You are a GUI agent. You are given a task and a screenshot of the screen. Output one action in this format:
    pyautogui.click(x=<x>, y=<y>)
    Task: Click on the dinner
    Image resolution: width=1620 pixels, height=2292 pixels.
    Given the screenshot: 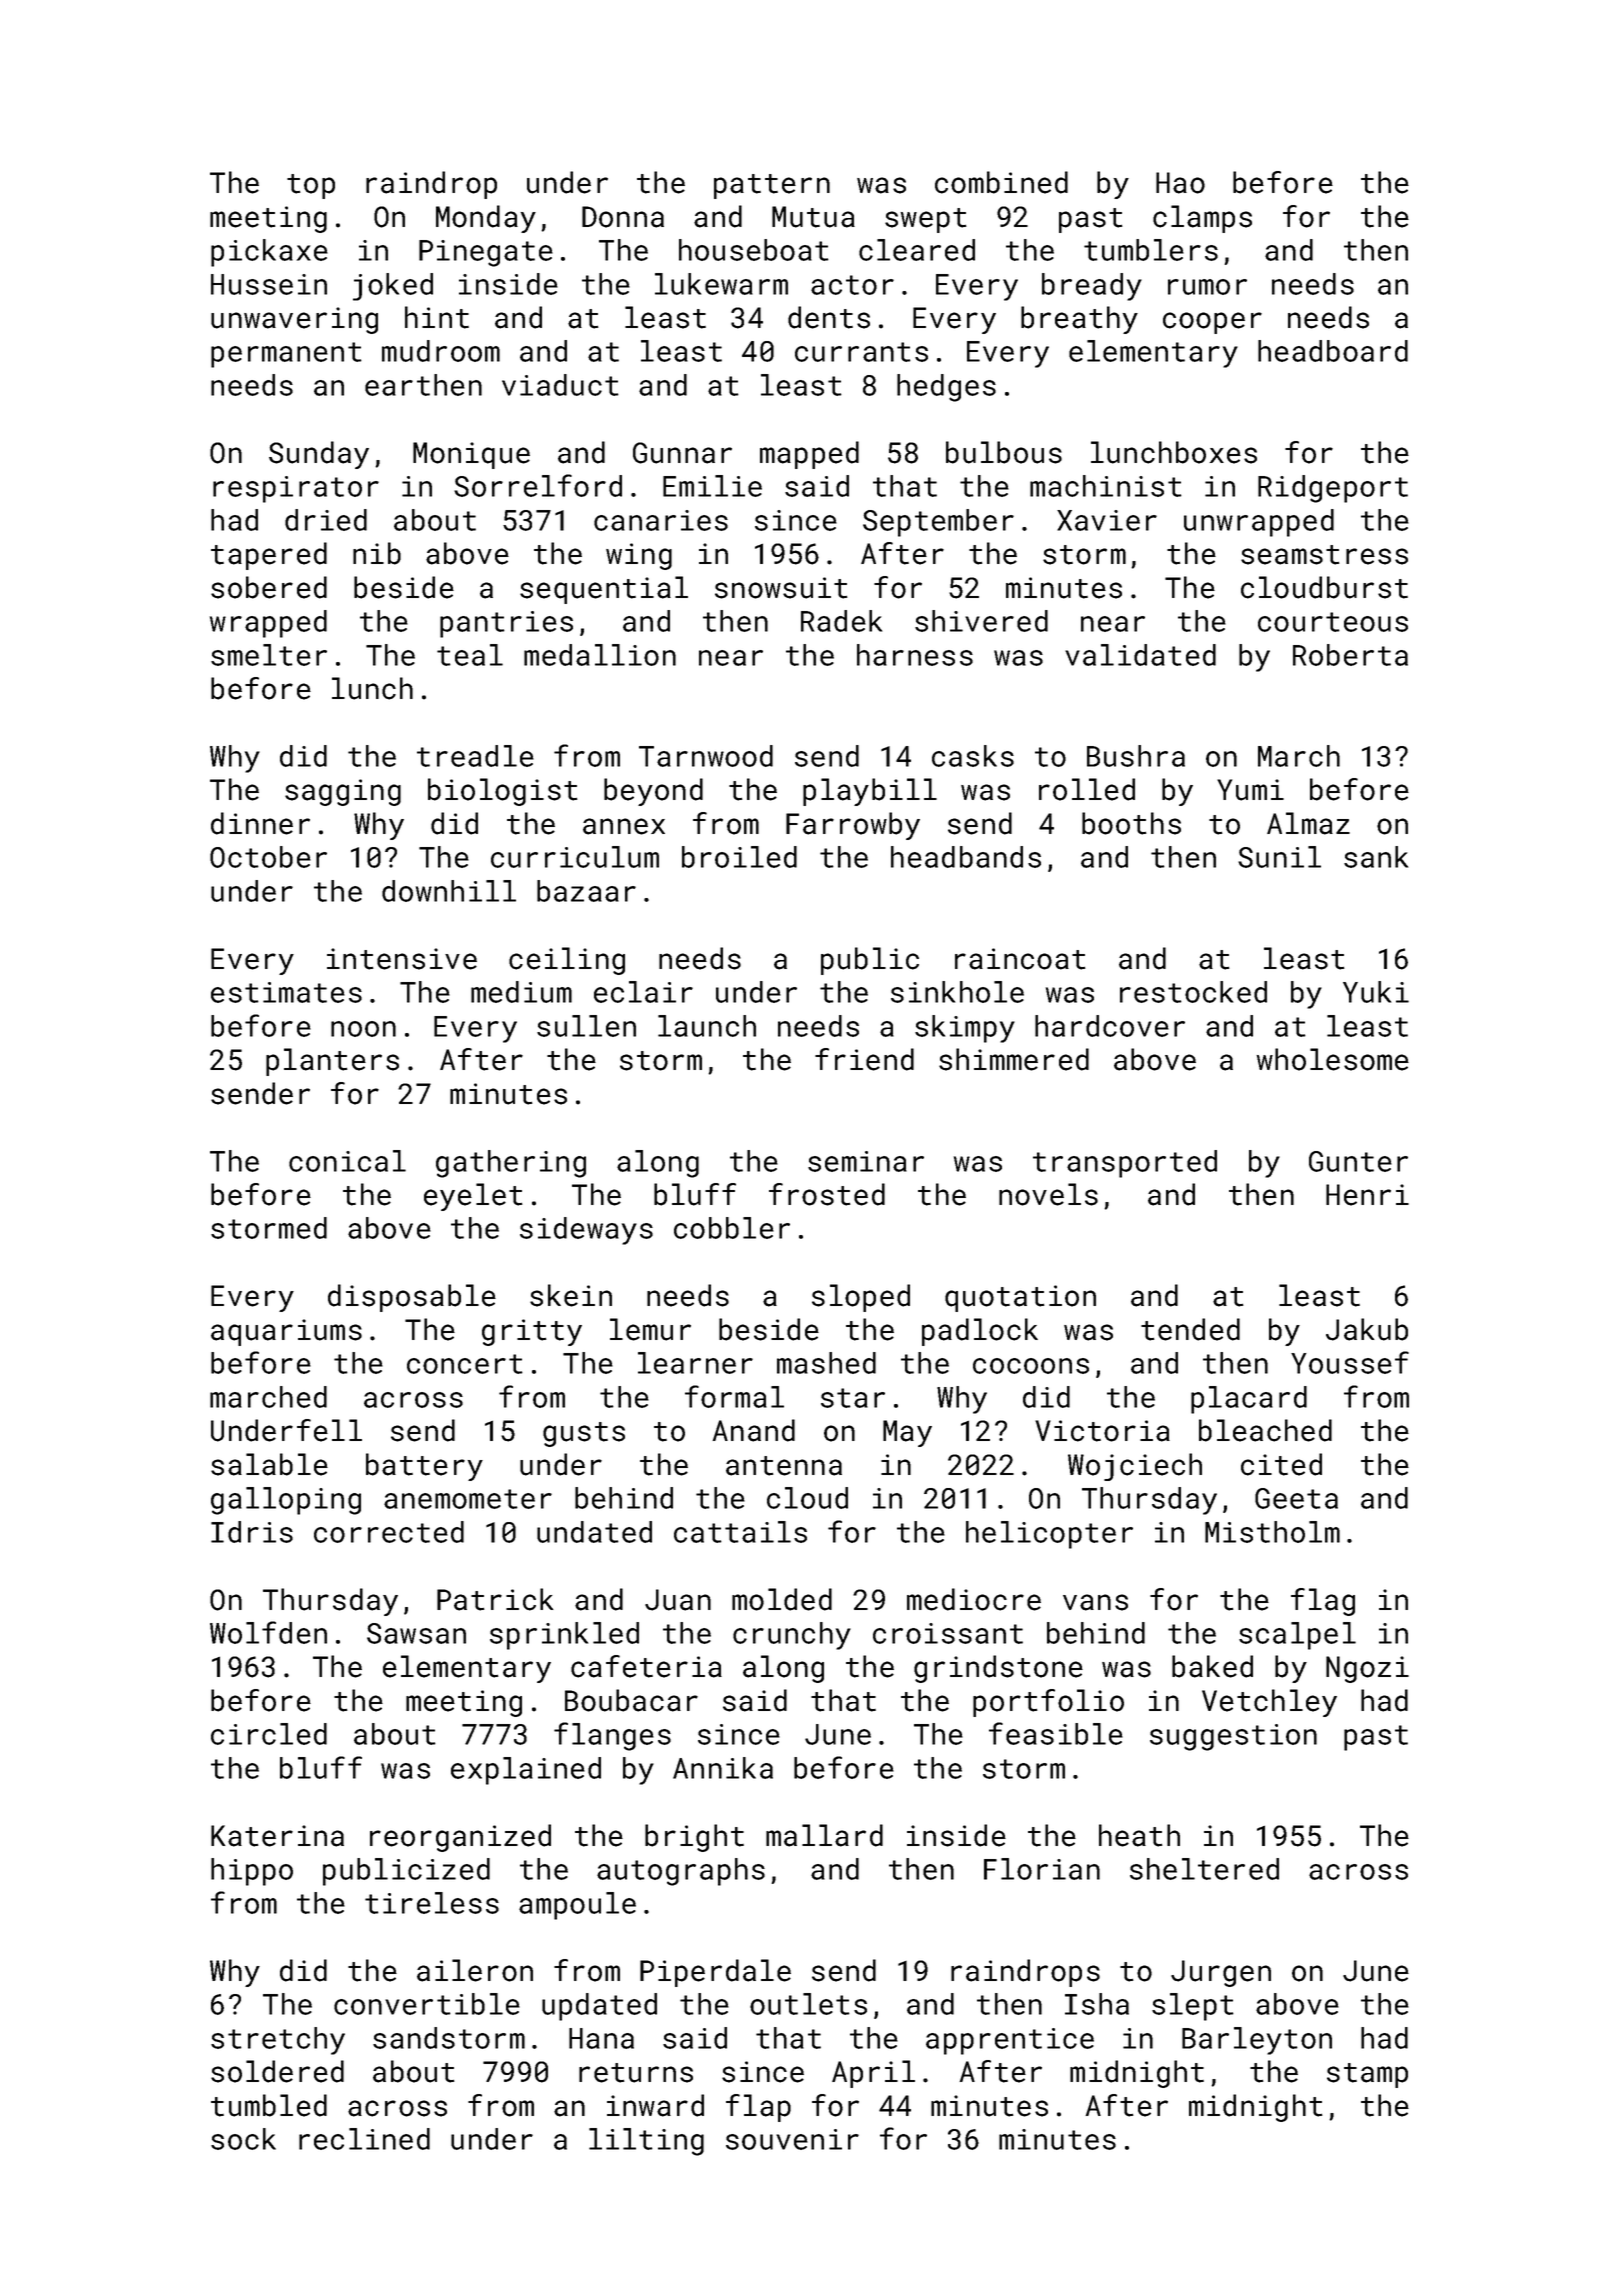 What is the action you would take?
    pyautogui.click(x=260, y=823)
